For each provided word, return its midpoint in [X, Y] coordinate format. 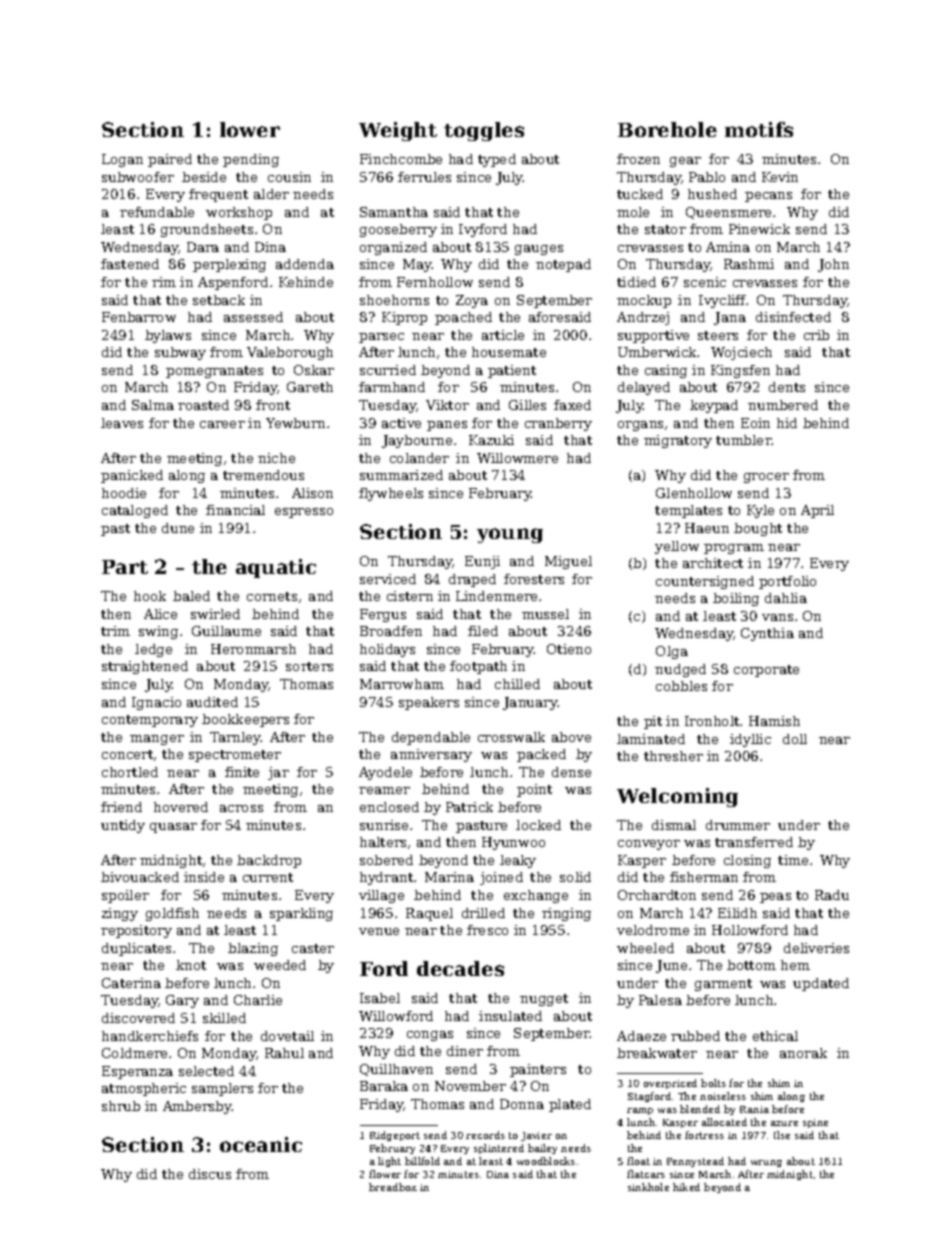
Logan [122, 160]
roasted [203, 405]
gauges [539, 250]
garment [723, 985]
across [241, 808]
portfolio [787, 582]
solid [575, 877]
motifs [759, 129]
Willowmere [517, 458]
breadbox [393, 1187]
